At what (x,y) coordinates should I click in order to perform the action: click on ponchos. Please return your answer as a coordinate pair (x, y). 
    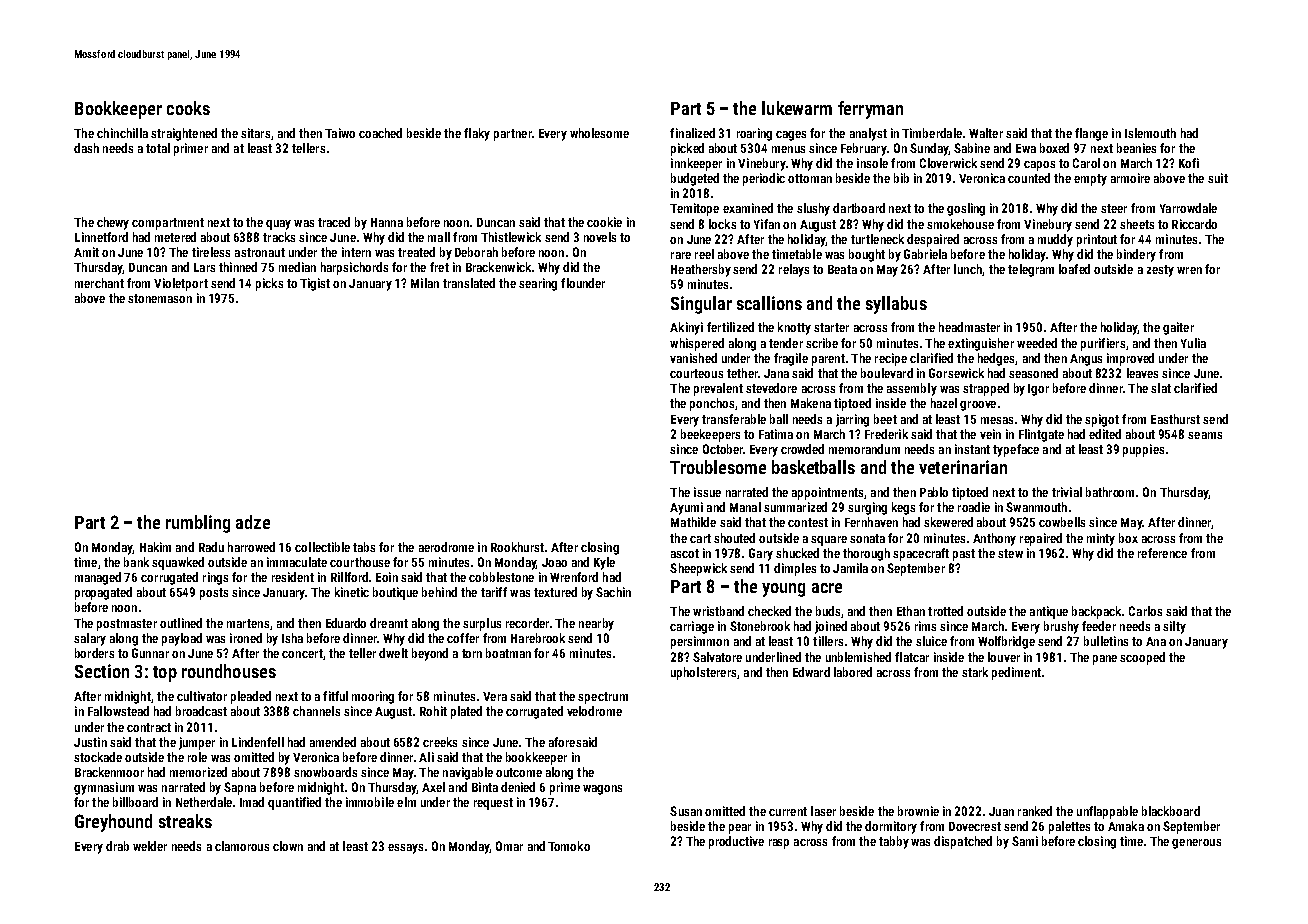
    Looking at the image, I should click on (712, 404).
